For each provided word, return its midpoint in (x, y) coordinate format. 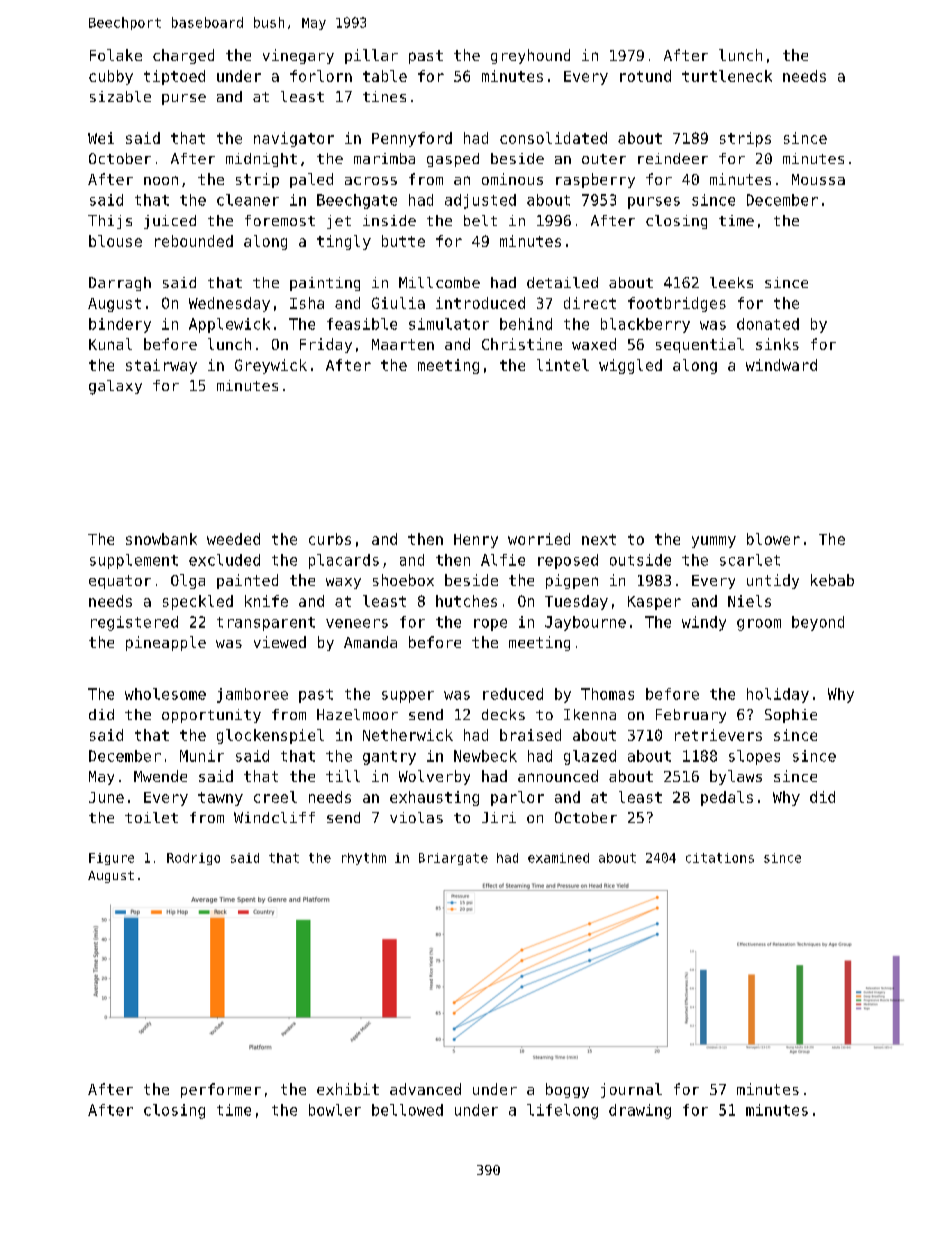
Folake (116, 55)
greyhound (530, 56)
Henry (476, 541)
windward (781, 365)
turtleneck (727, 76)
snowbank (161, 539)
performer (221, 1090)
